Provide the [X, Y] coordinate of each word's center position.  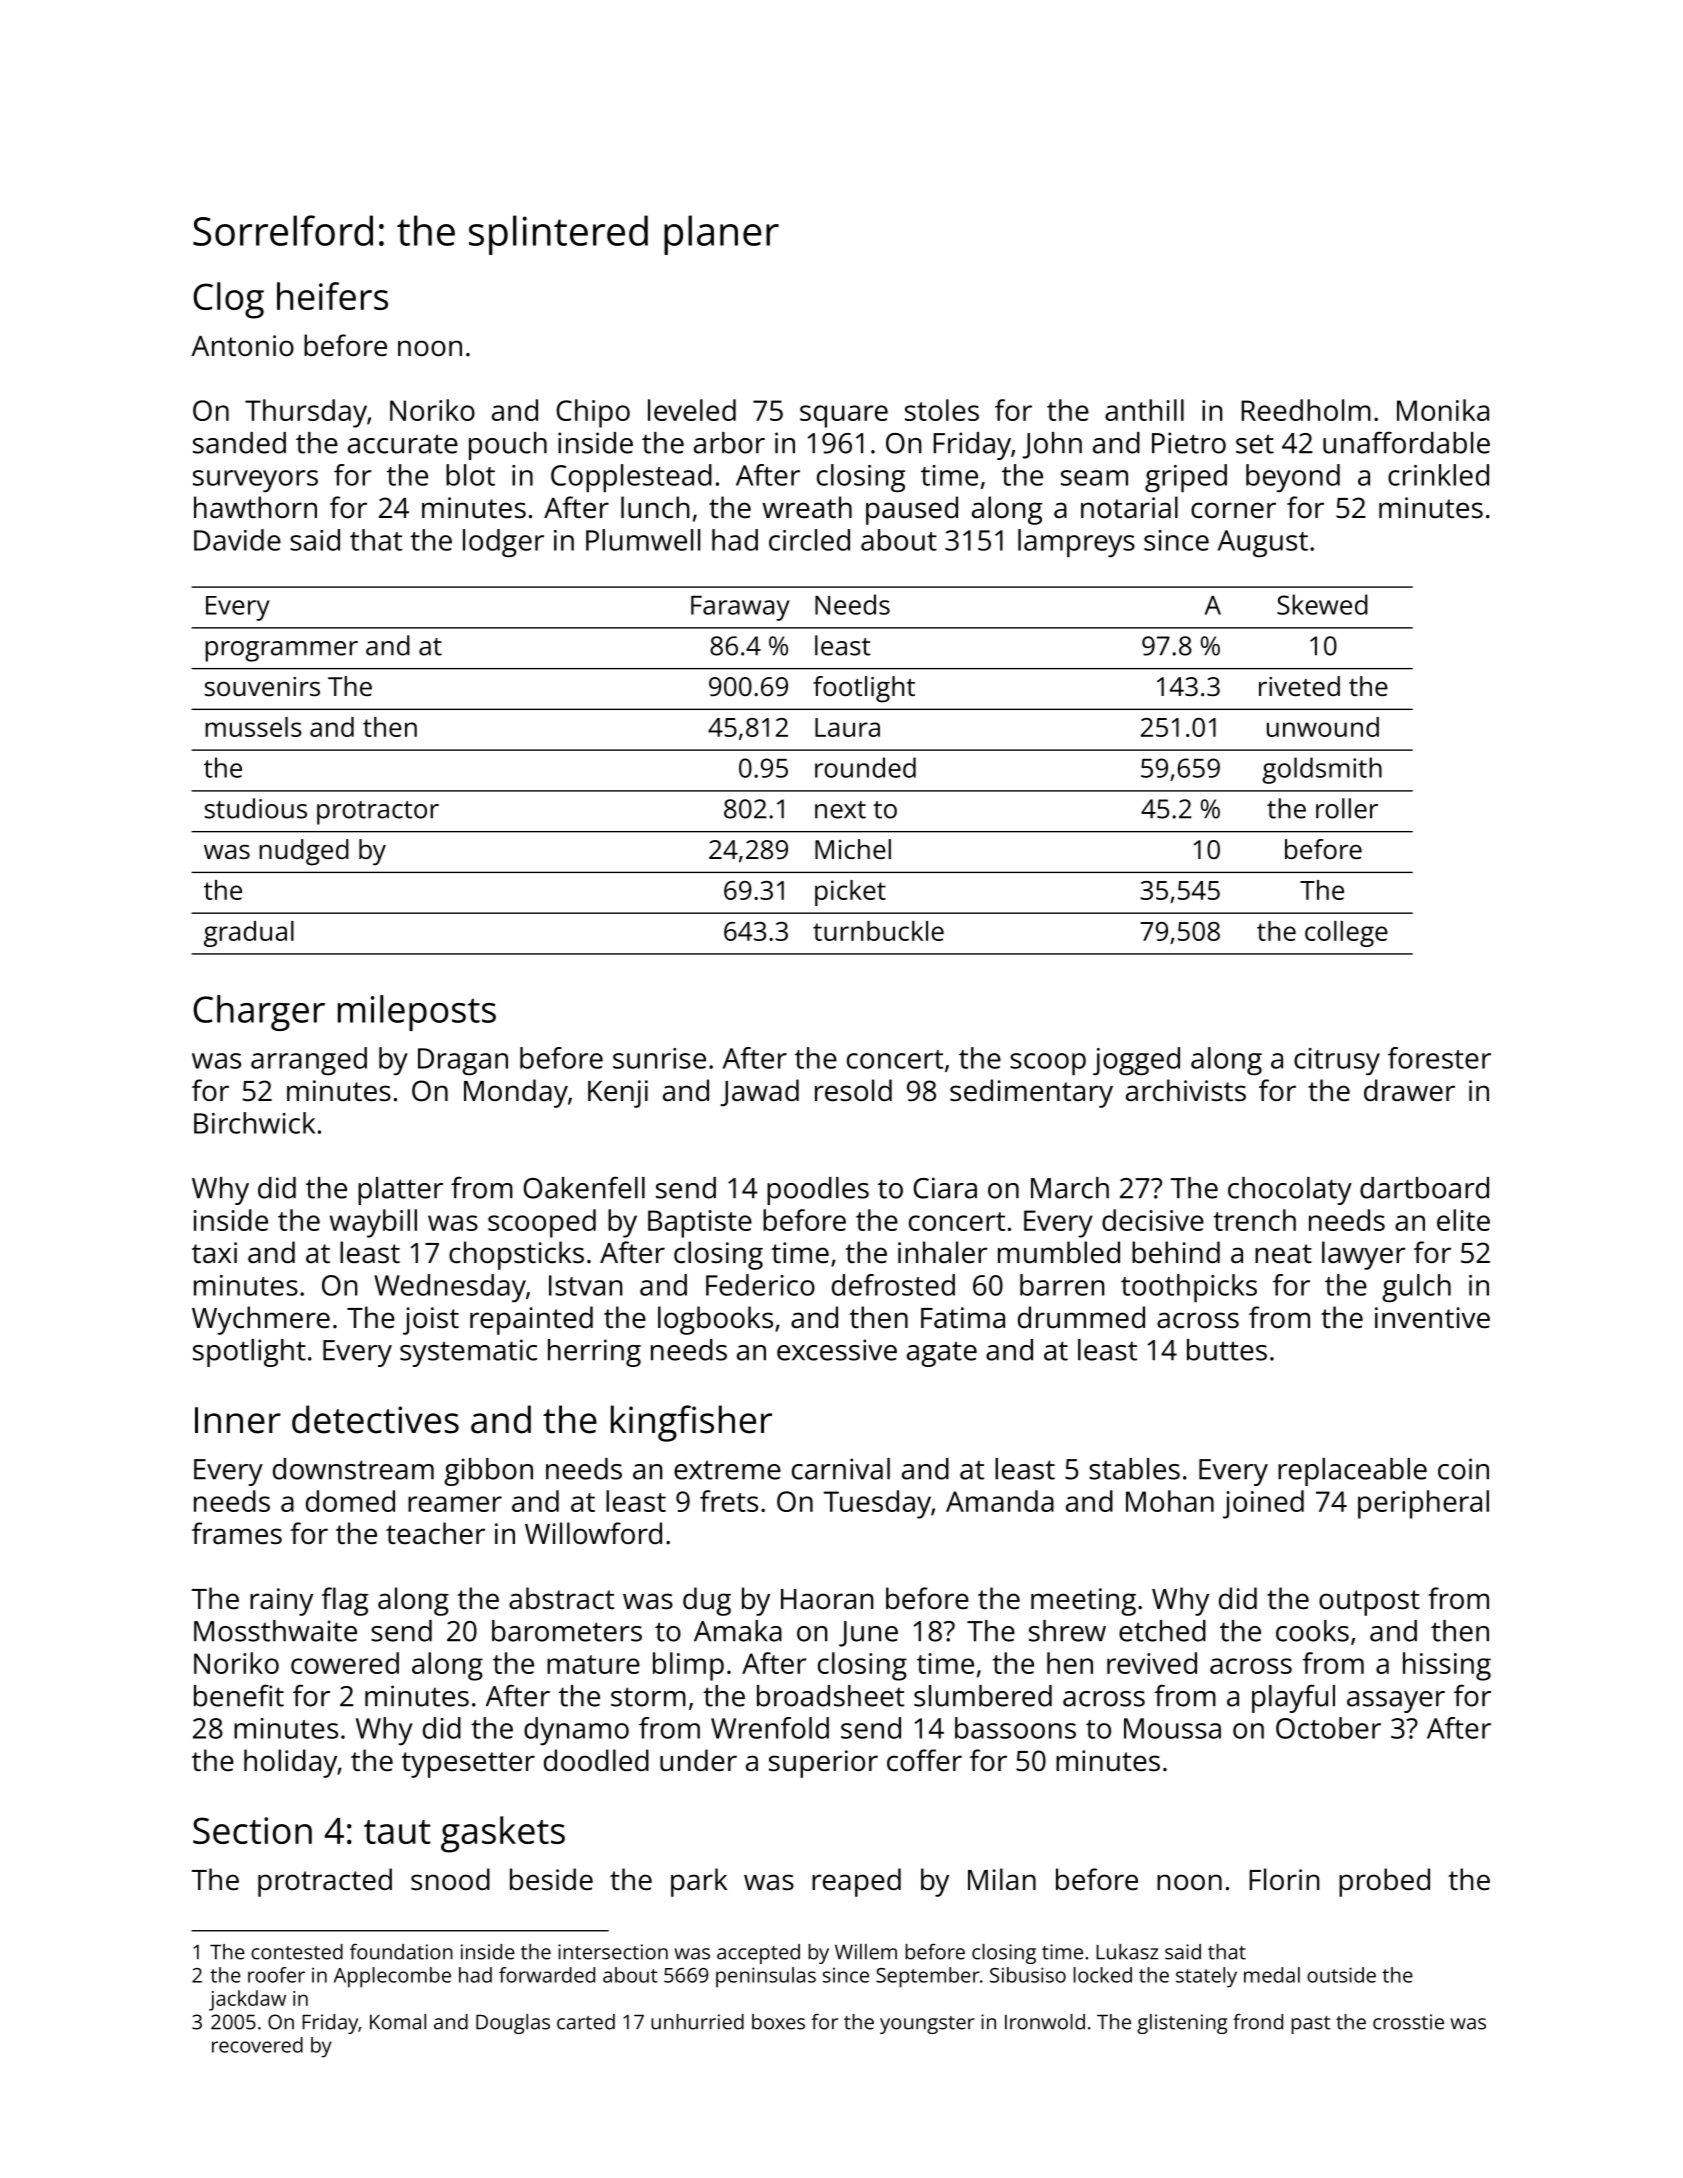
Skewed [1322, 604]
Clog [228, 300]
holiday [290, 1763]
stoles [942, 410]
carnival [841, 1469]
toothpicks [1189, 1288]
